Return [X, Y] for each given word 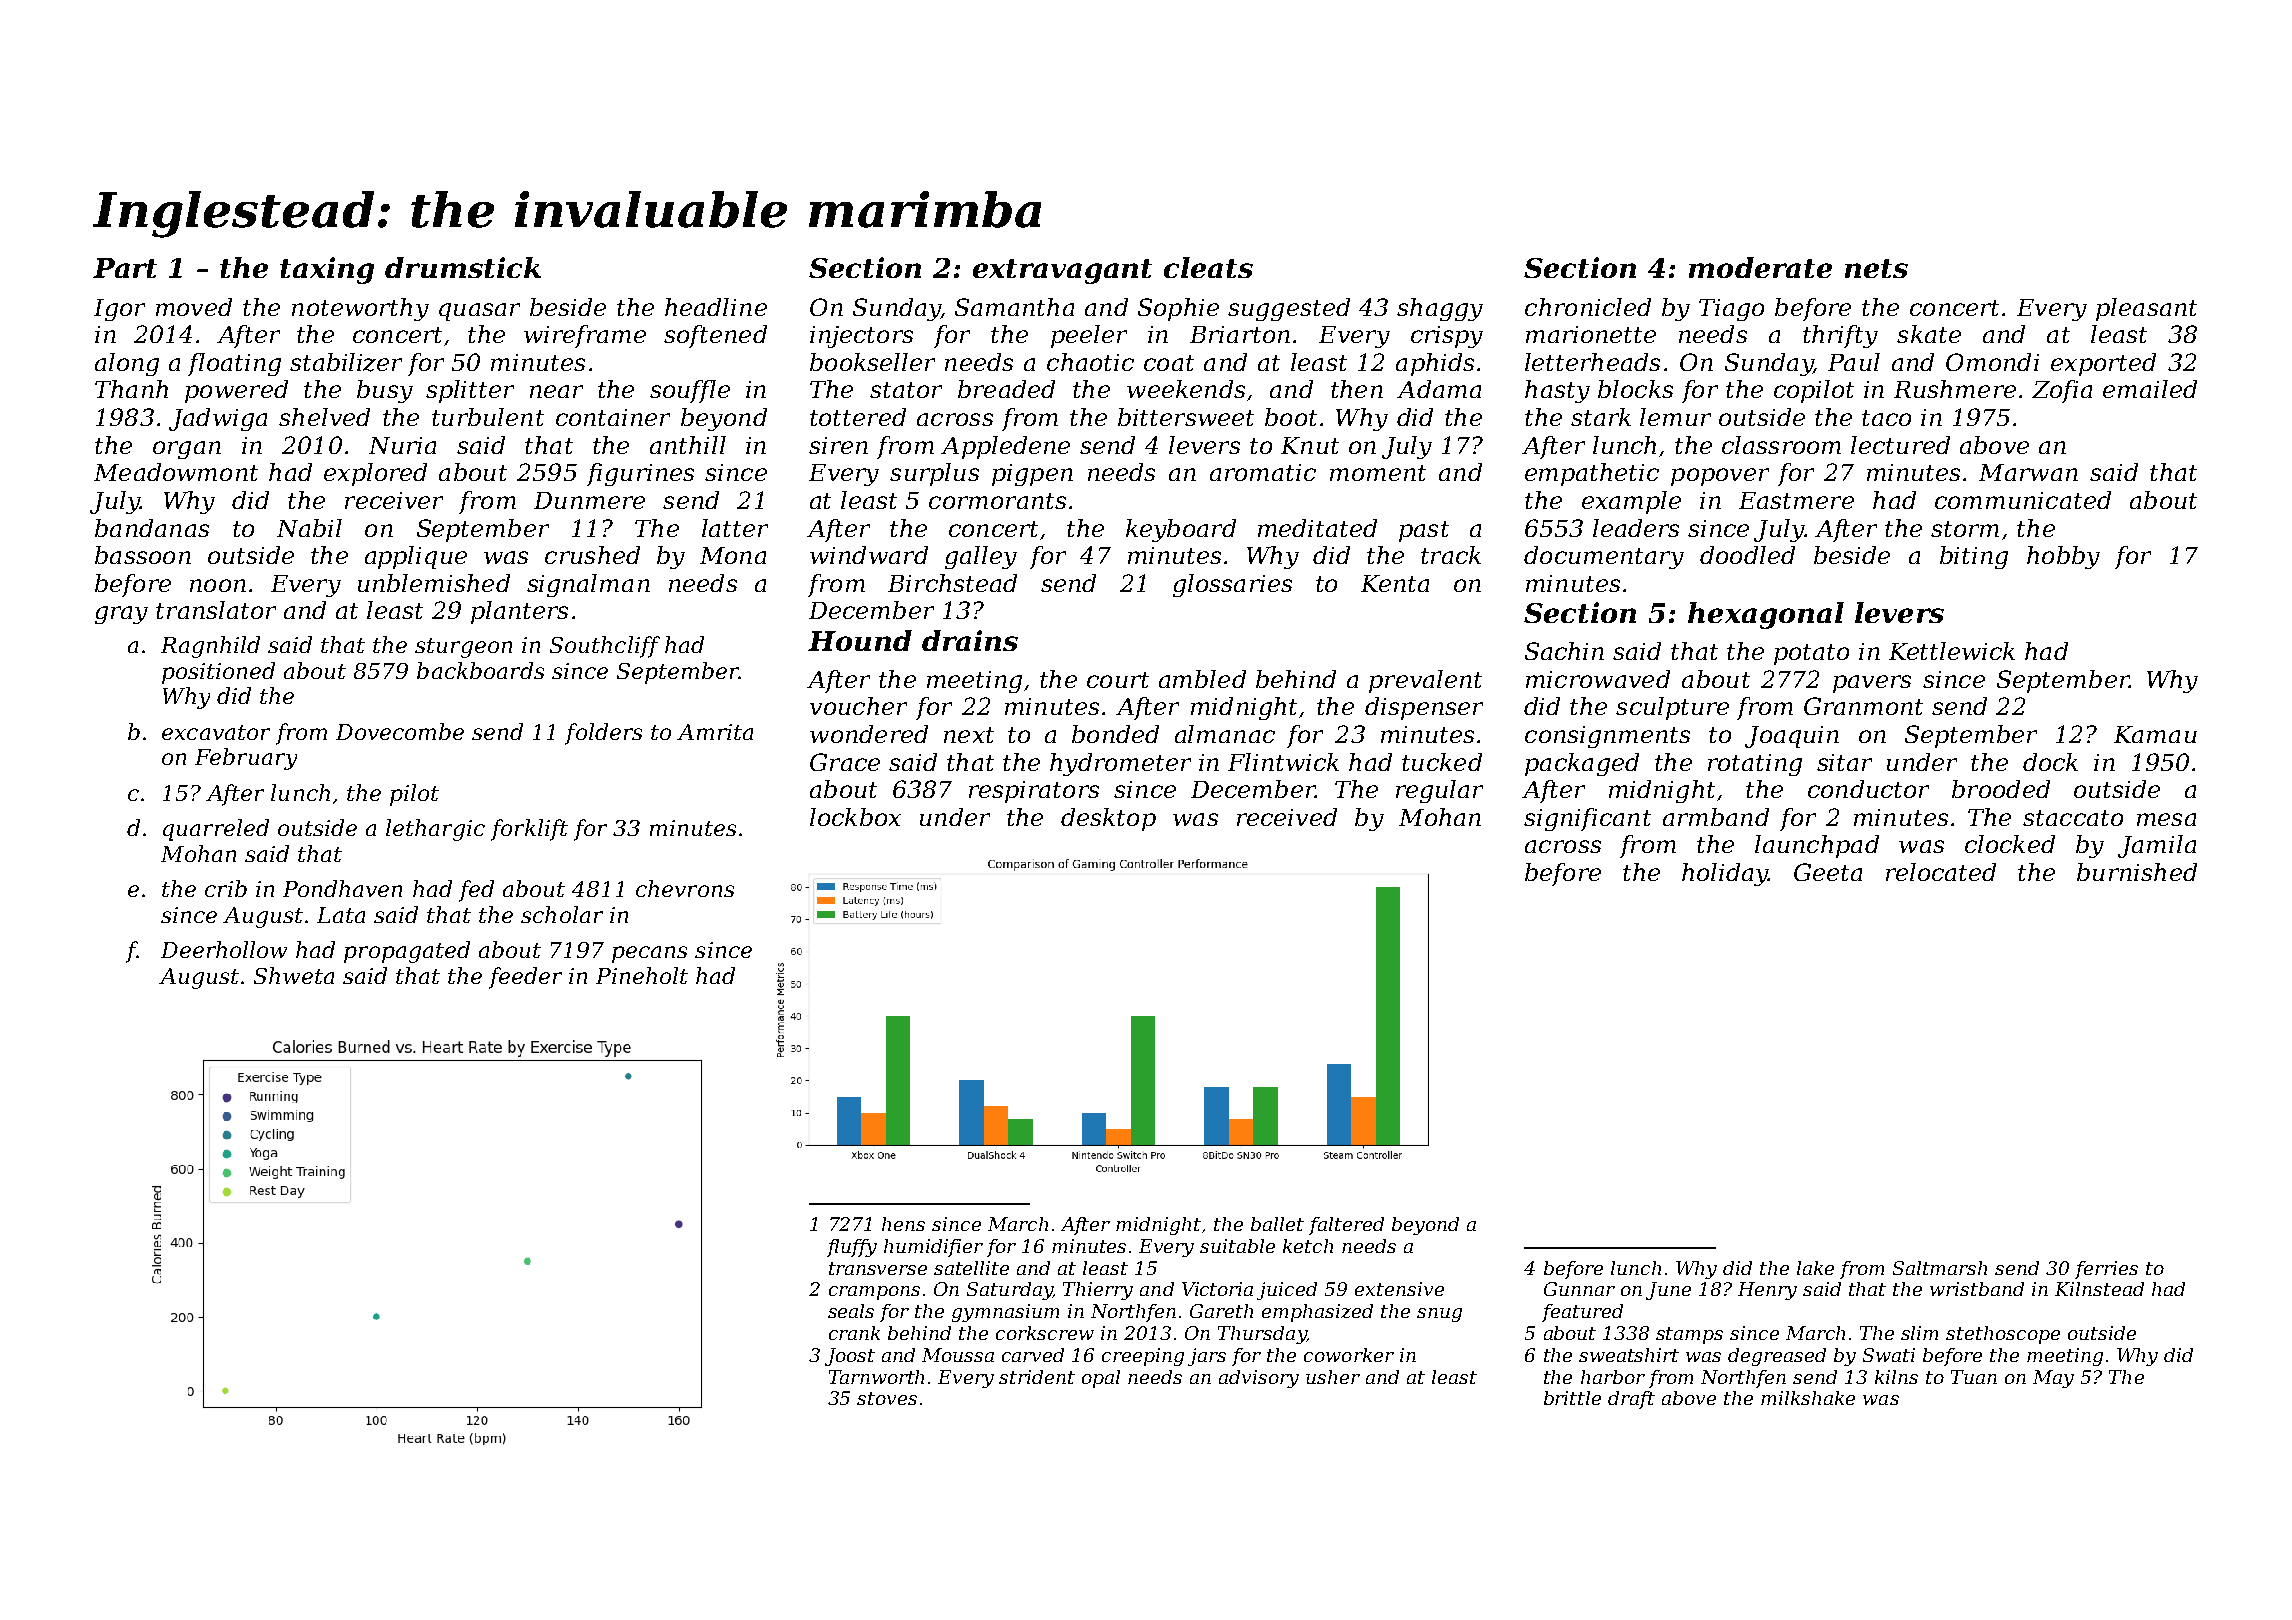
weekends [1186, 389]
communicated [2023, 500]
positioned [218, 673]
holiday [1725, 874]
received [1287, 817]
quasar [479, 312]
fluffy [852, 1248]
